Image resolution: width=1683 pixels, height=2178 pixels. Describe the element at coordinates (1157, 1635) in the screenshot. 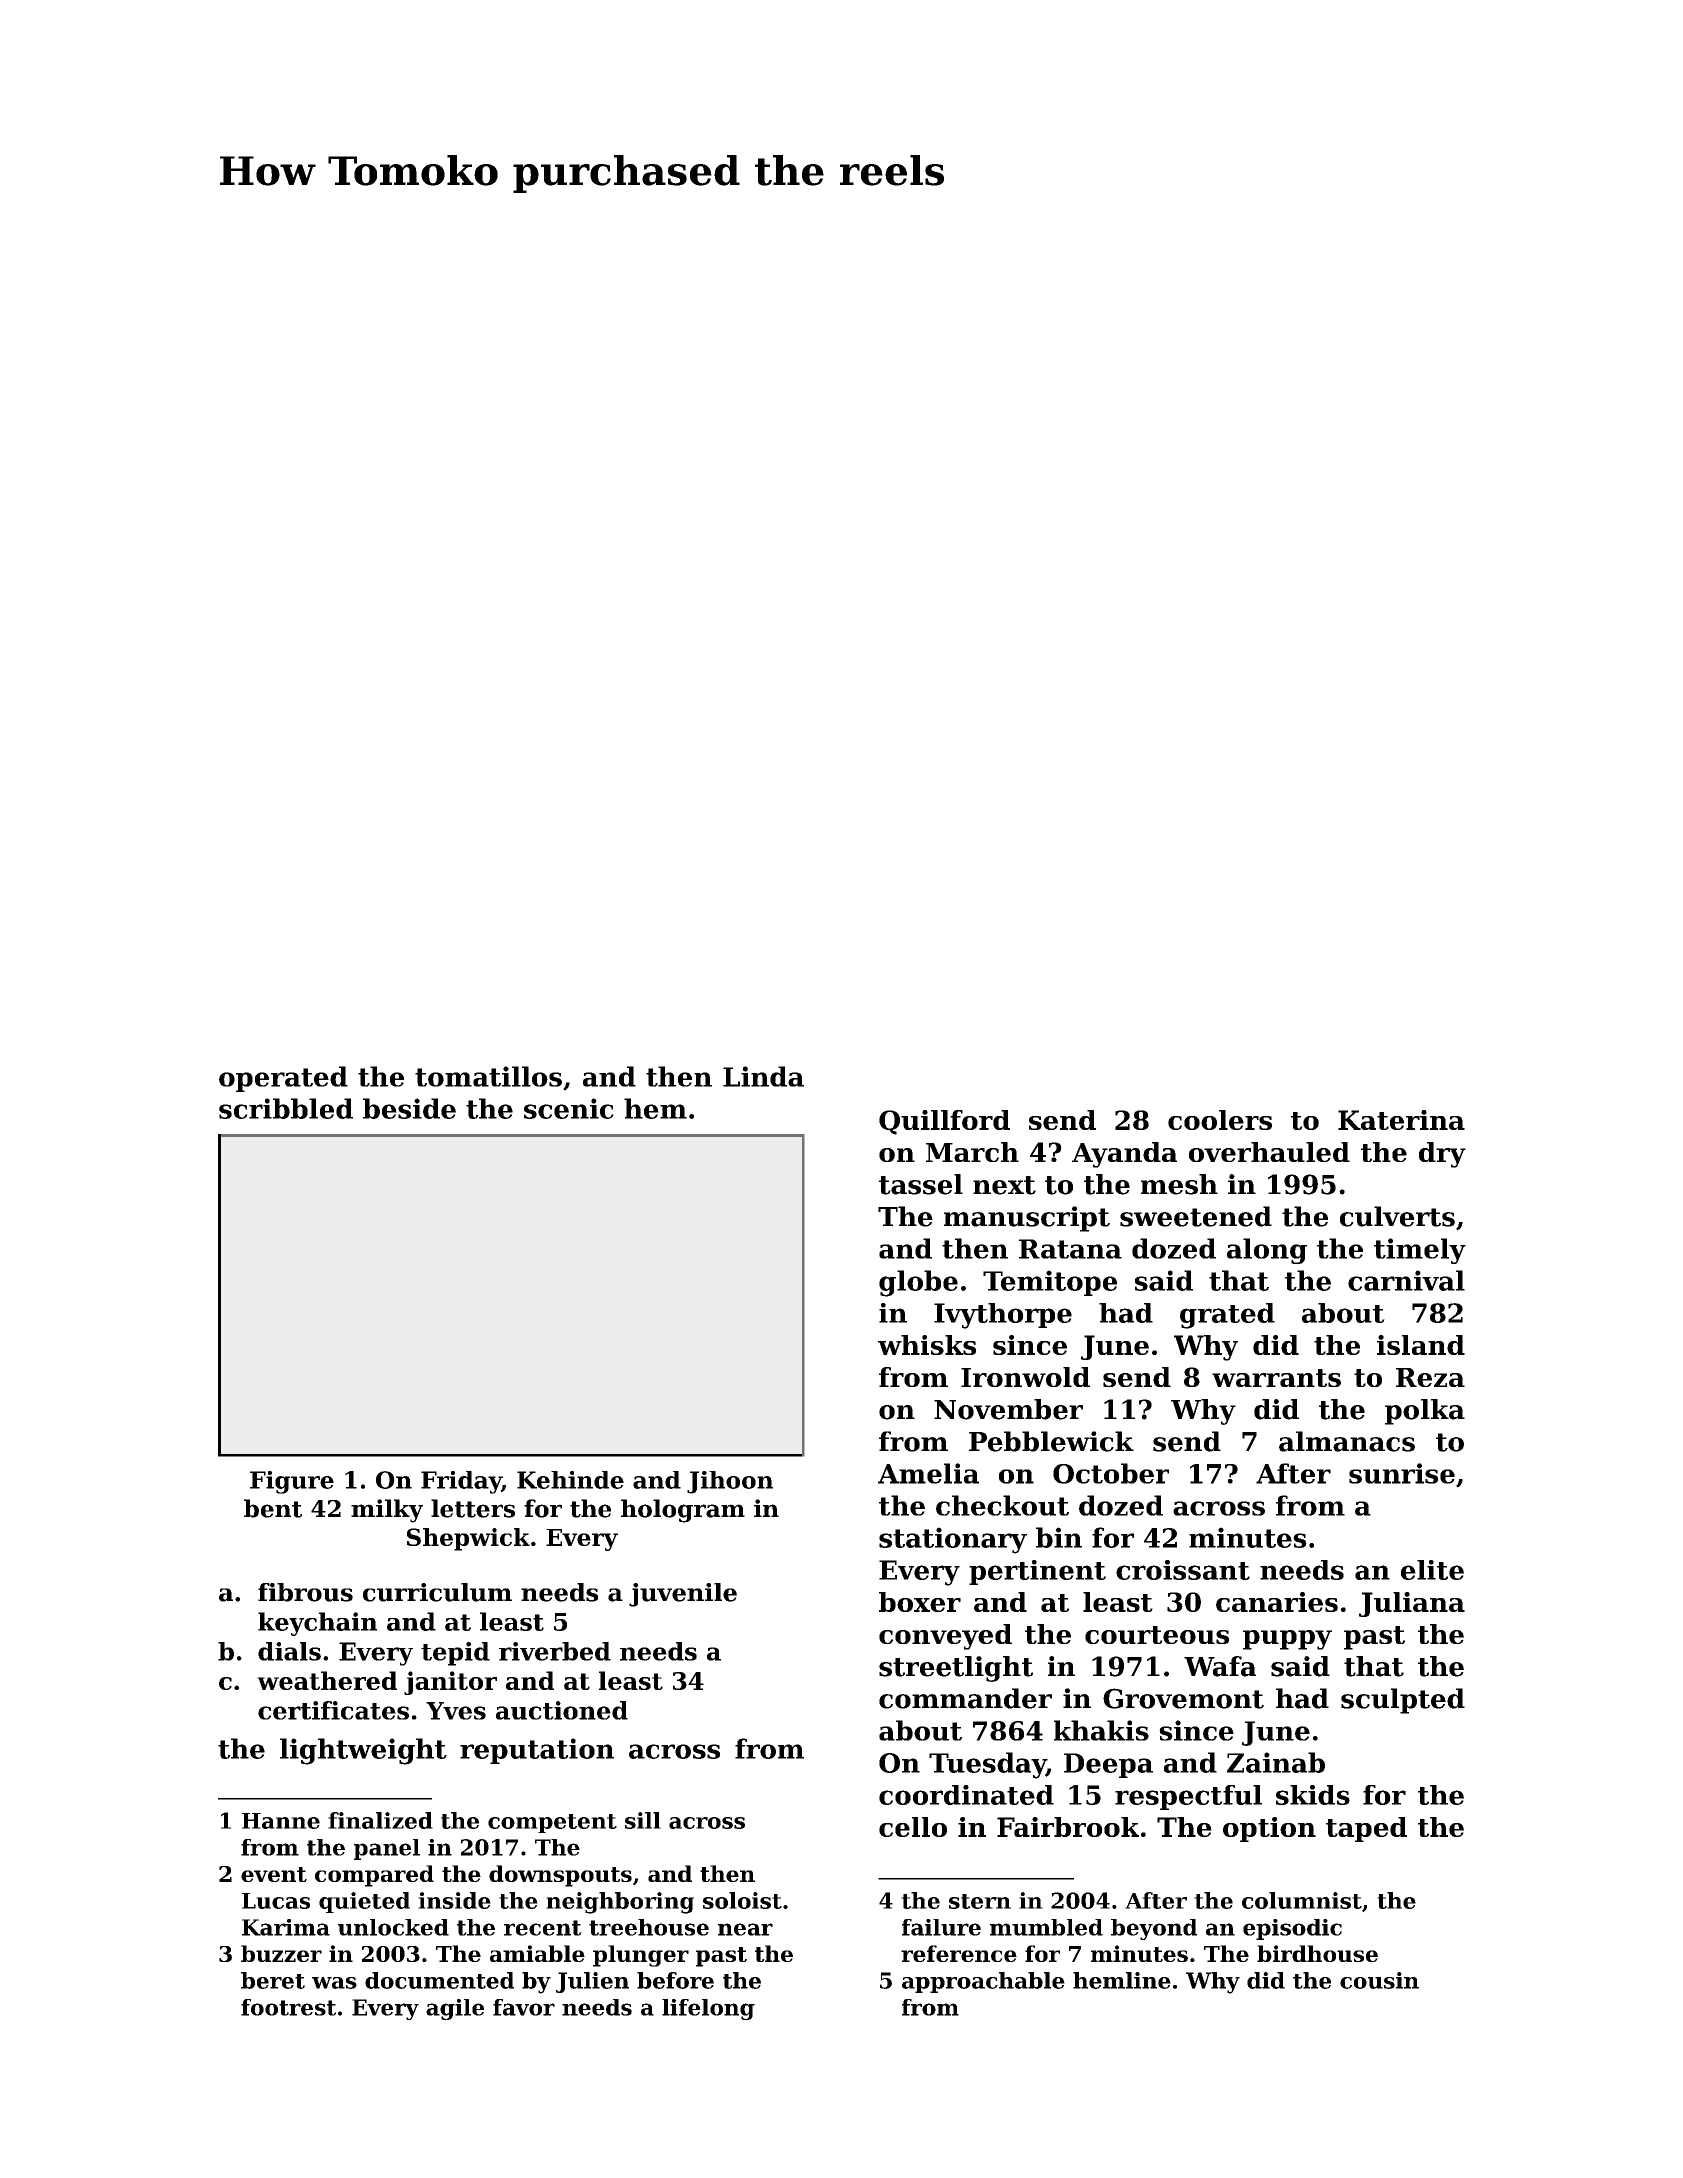

I see `courteous` at that location.
